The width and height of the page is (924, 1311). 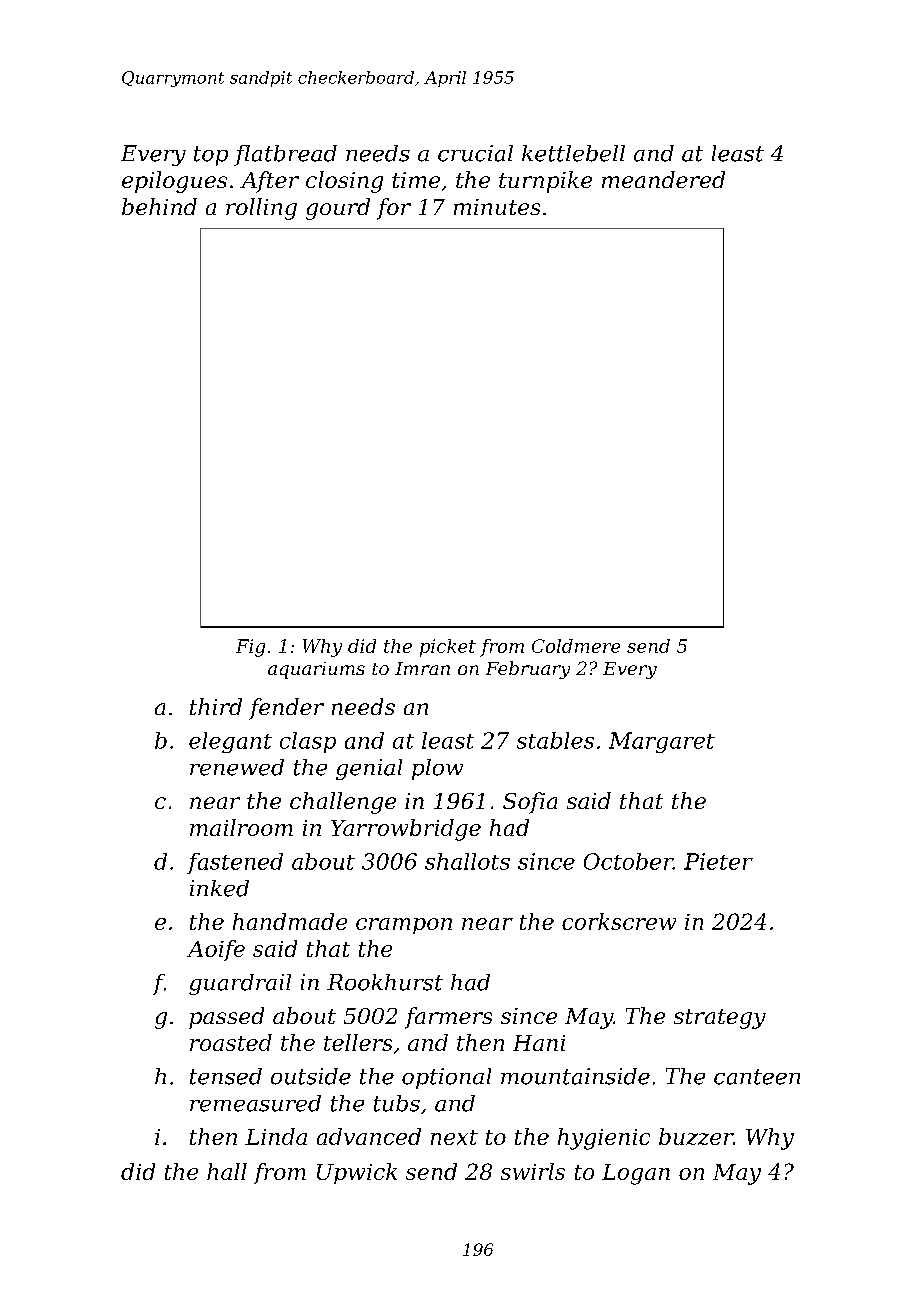 What do you see at coordinates (530, 803) in the page?
I see `Sofia` at bounding box center [530, 803].
